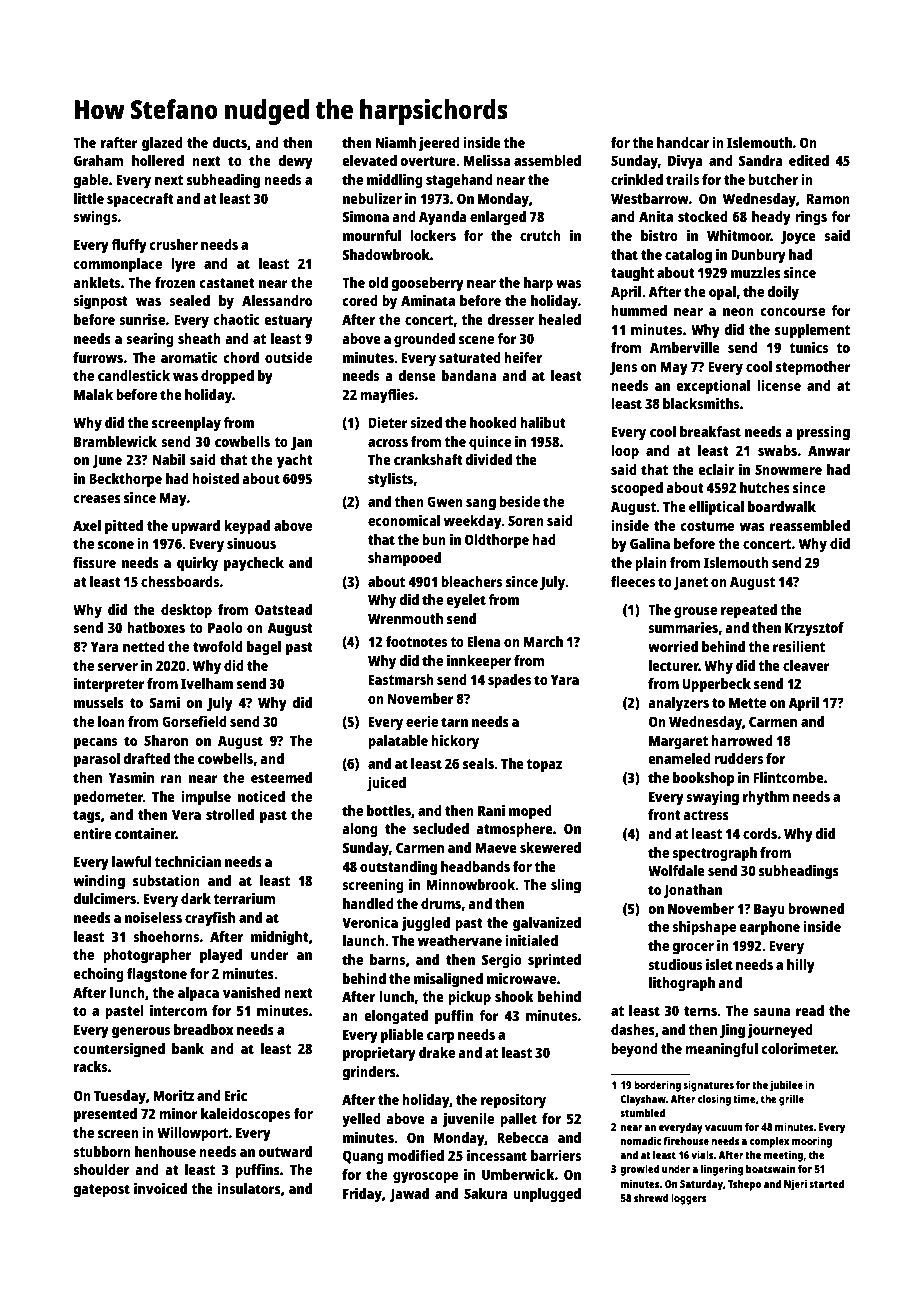  Describe the element at coordinates (761, 160) in the screenshot. I see `Sandra` at that location.
